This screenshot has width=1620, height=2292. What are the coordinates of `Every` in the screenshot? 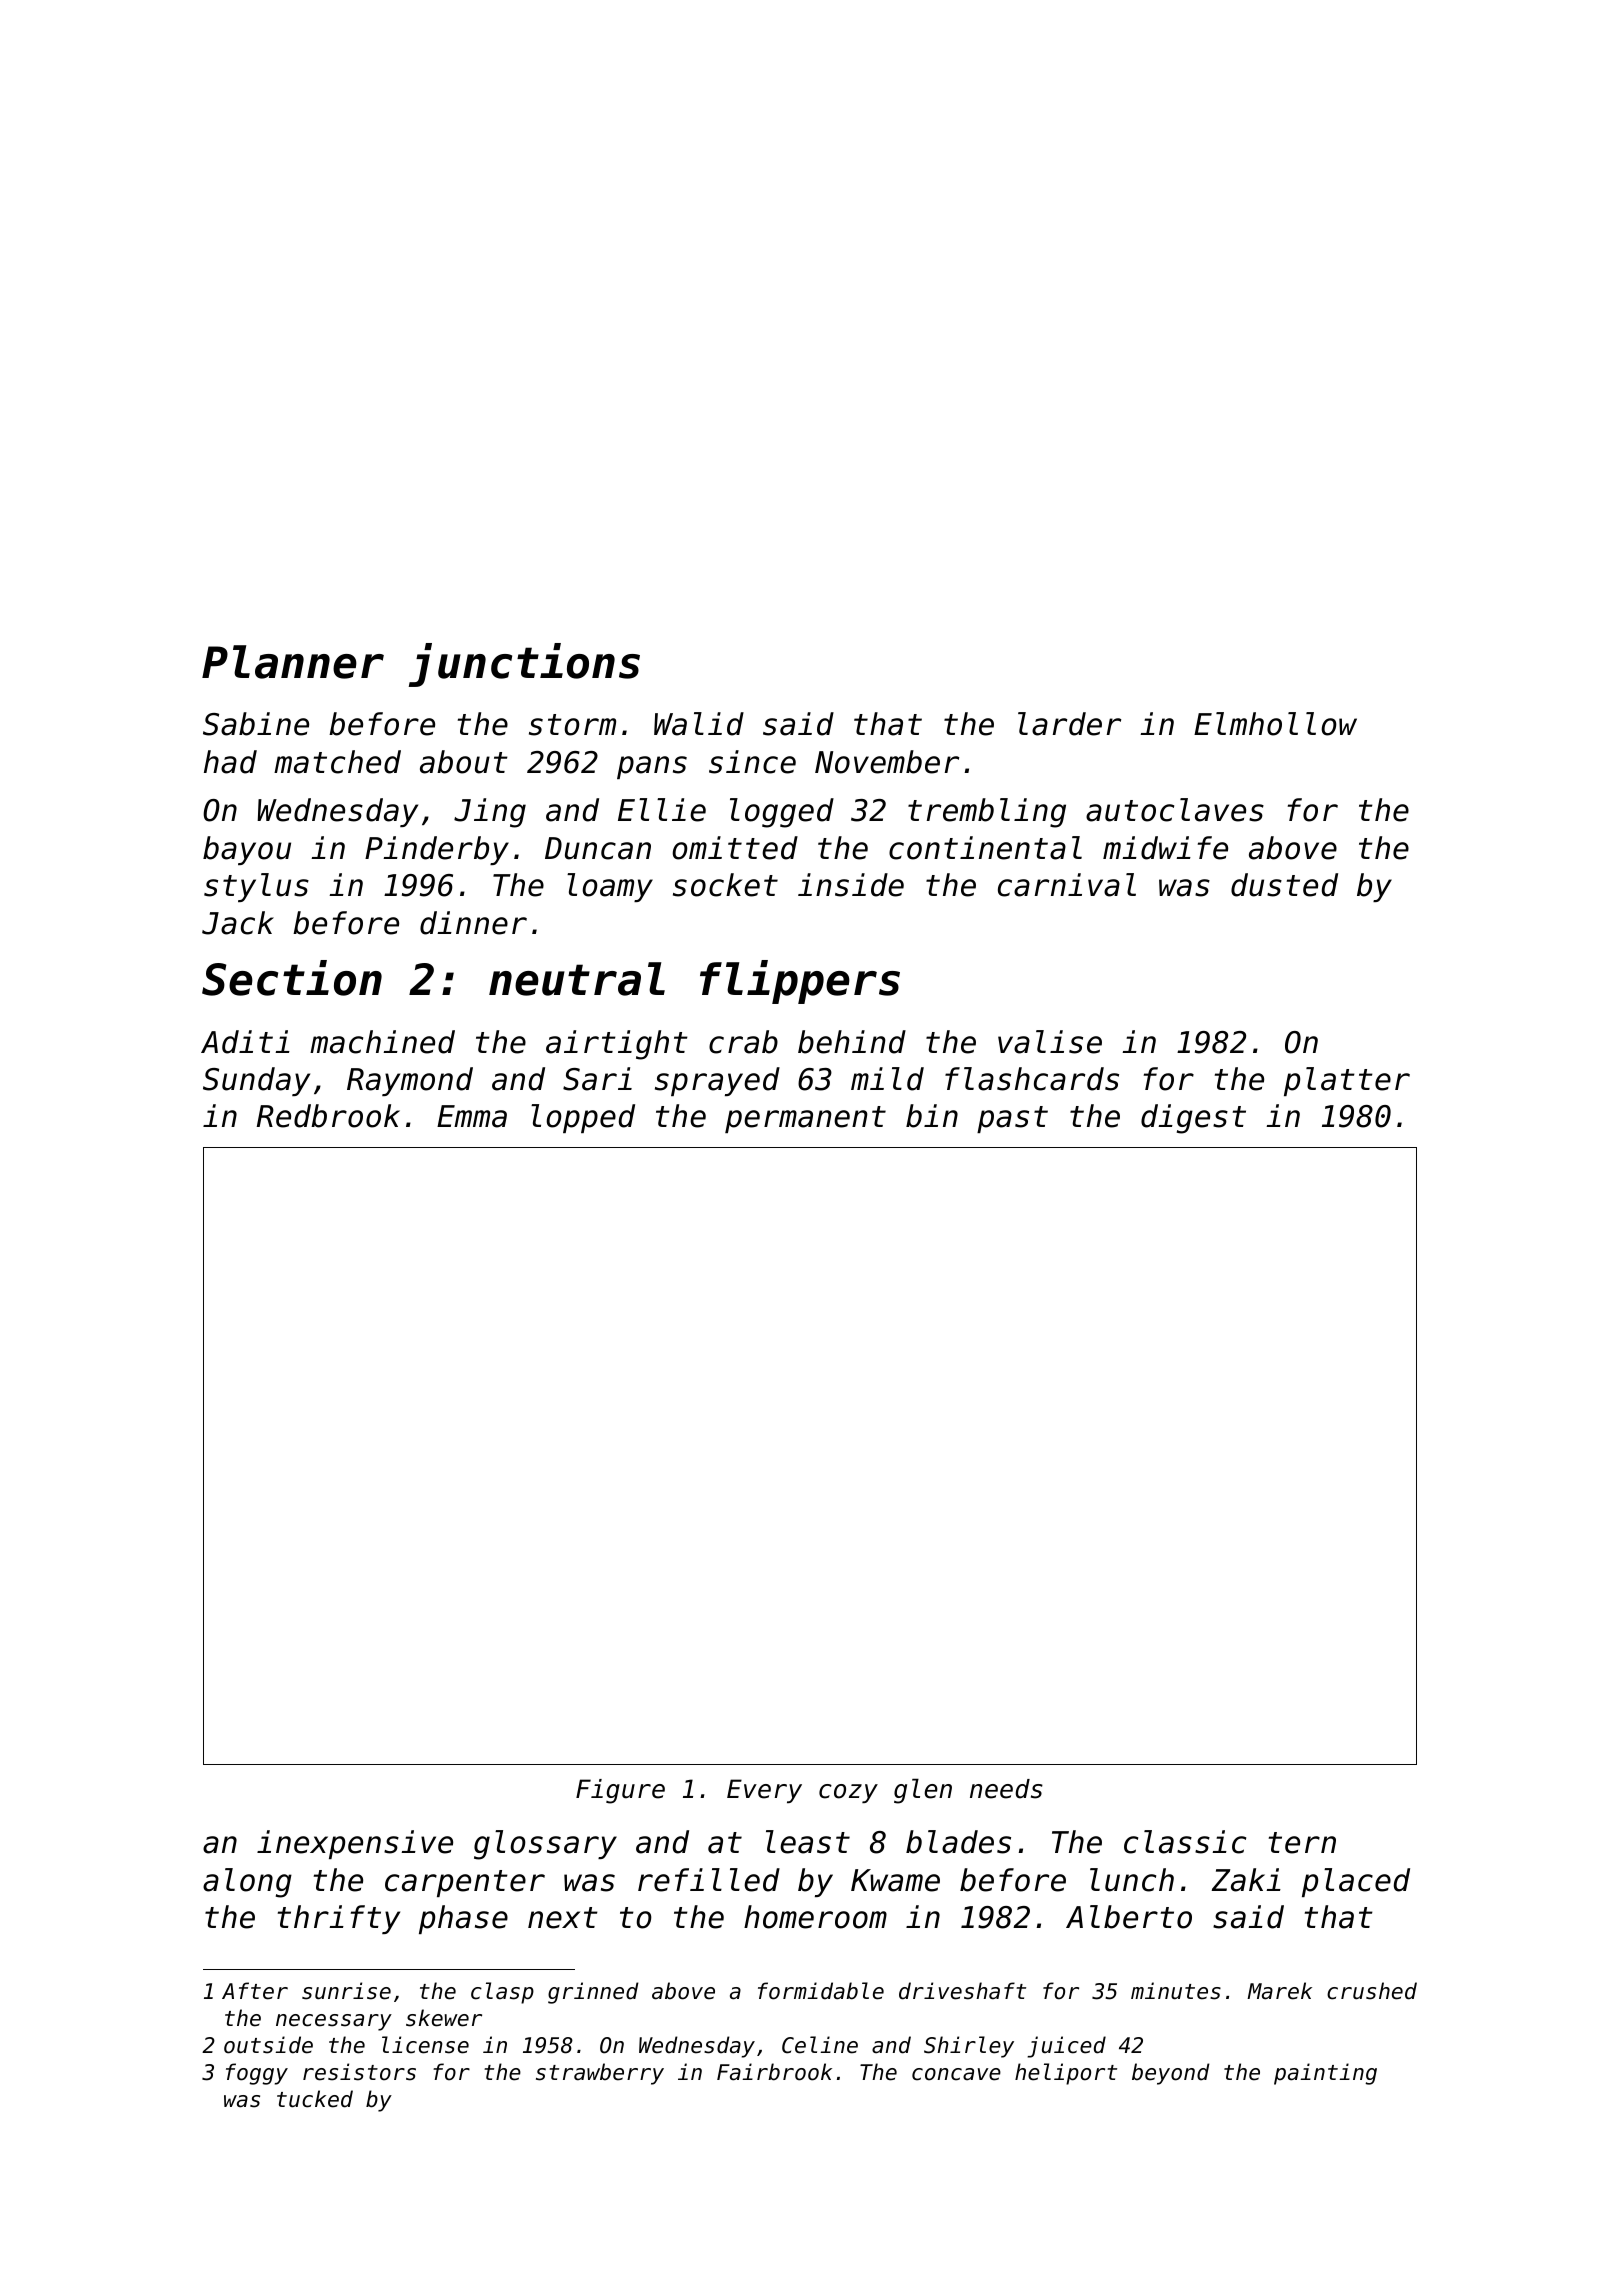 It's located at (764, 1791).
